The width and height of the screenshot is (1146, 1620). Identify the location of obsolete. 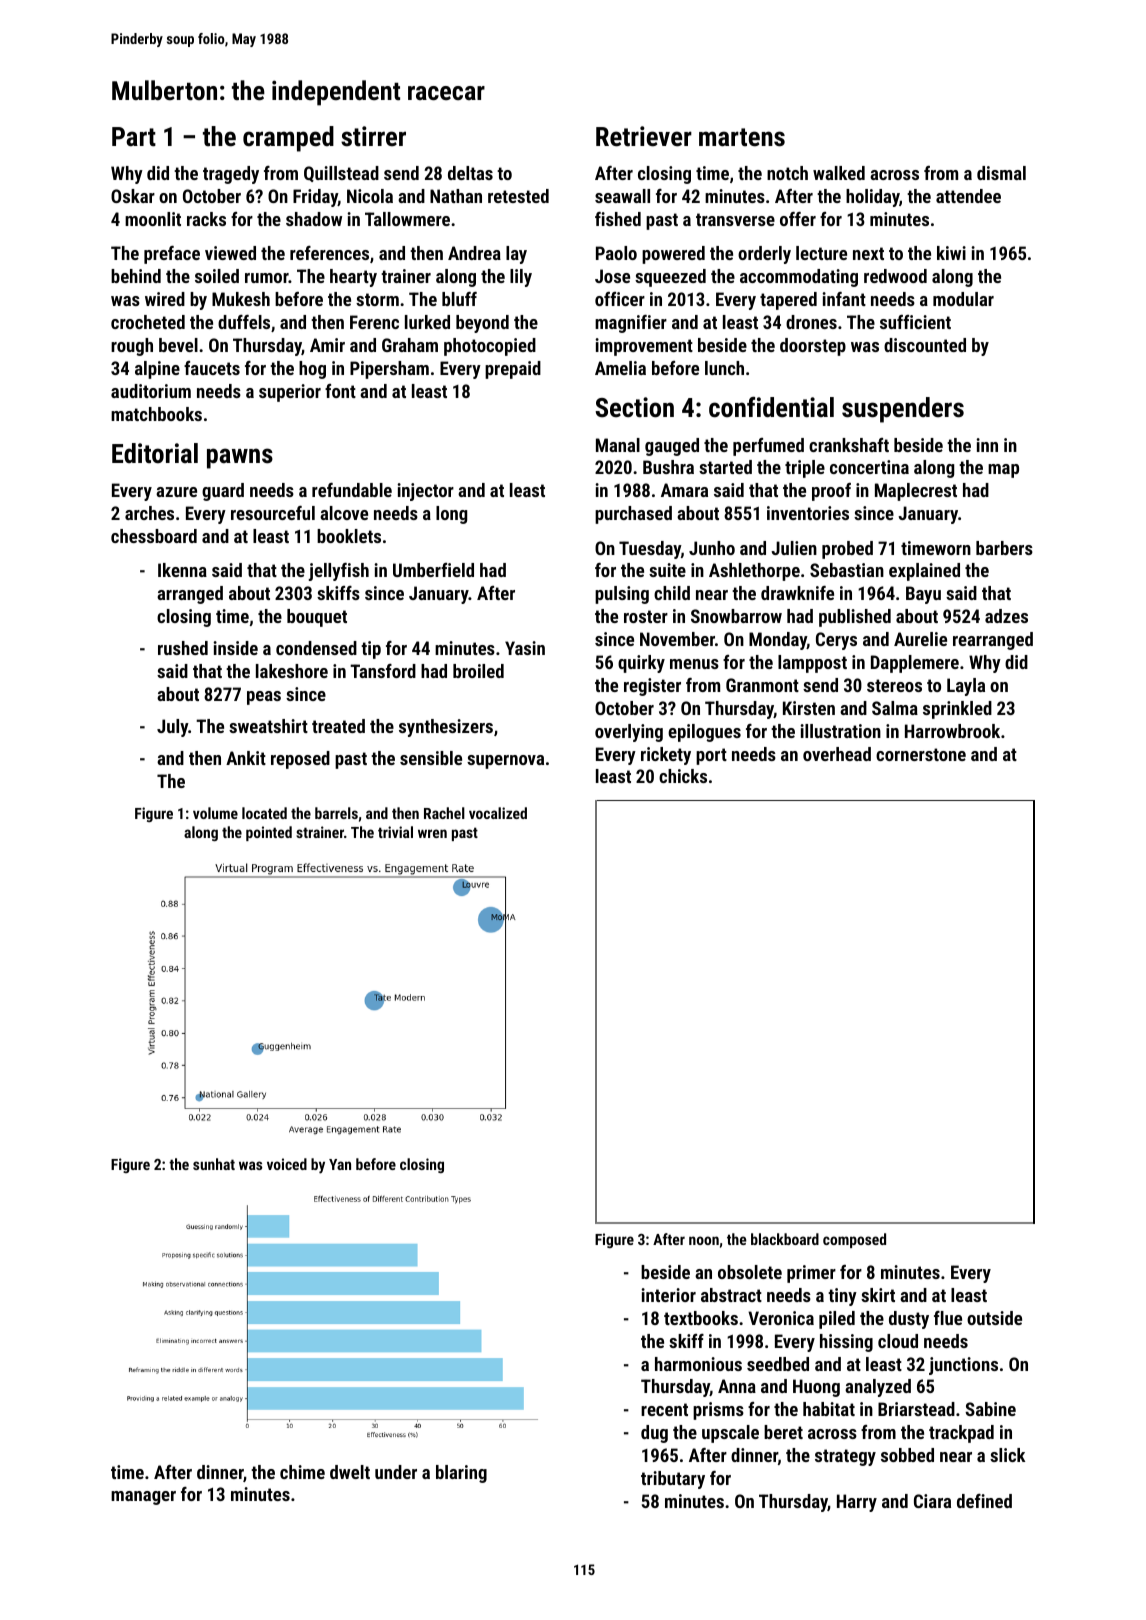
(750, 1272).
